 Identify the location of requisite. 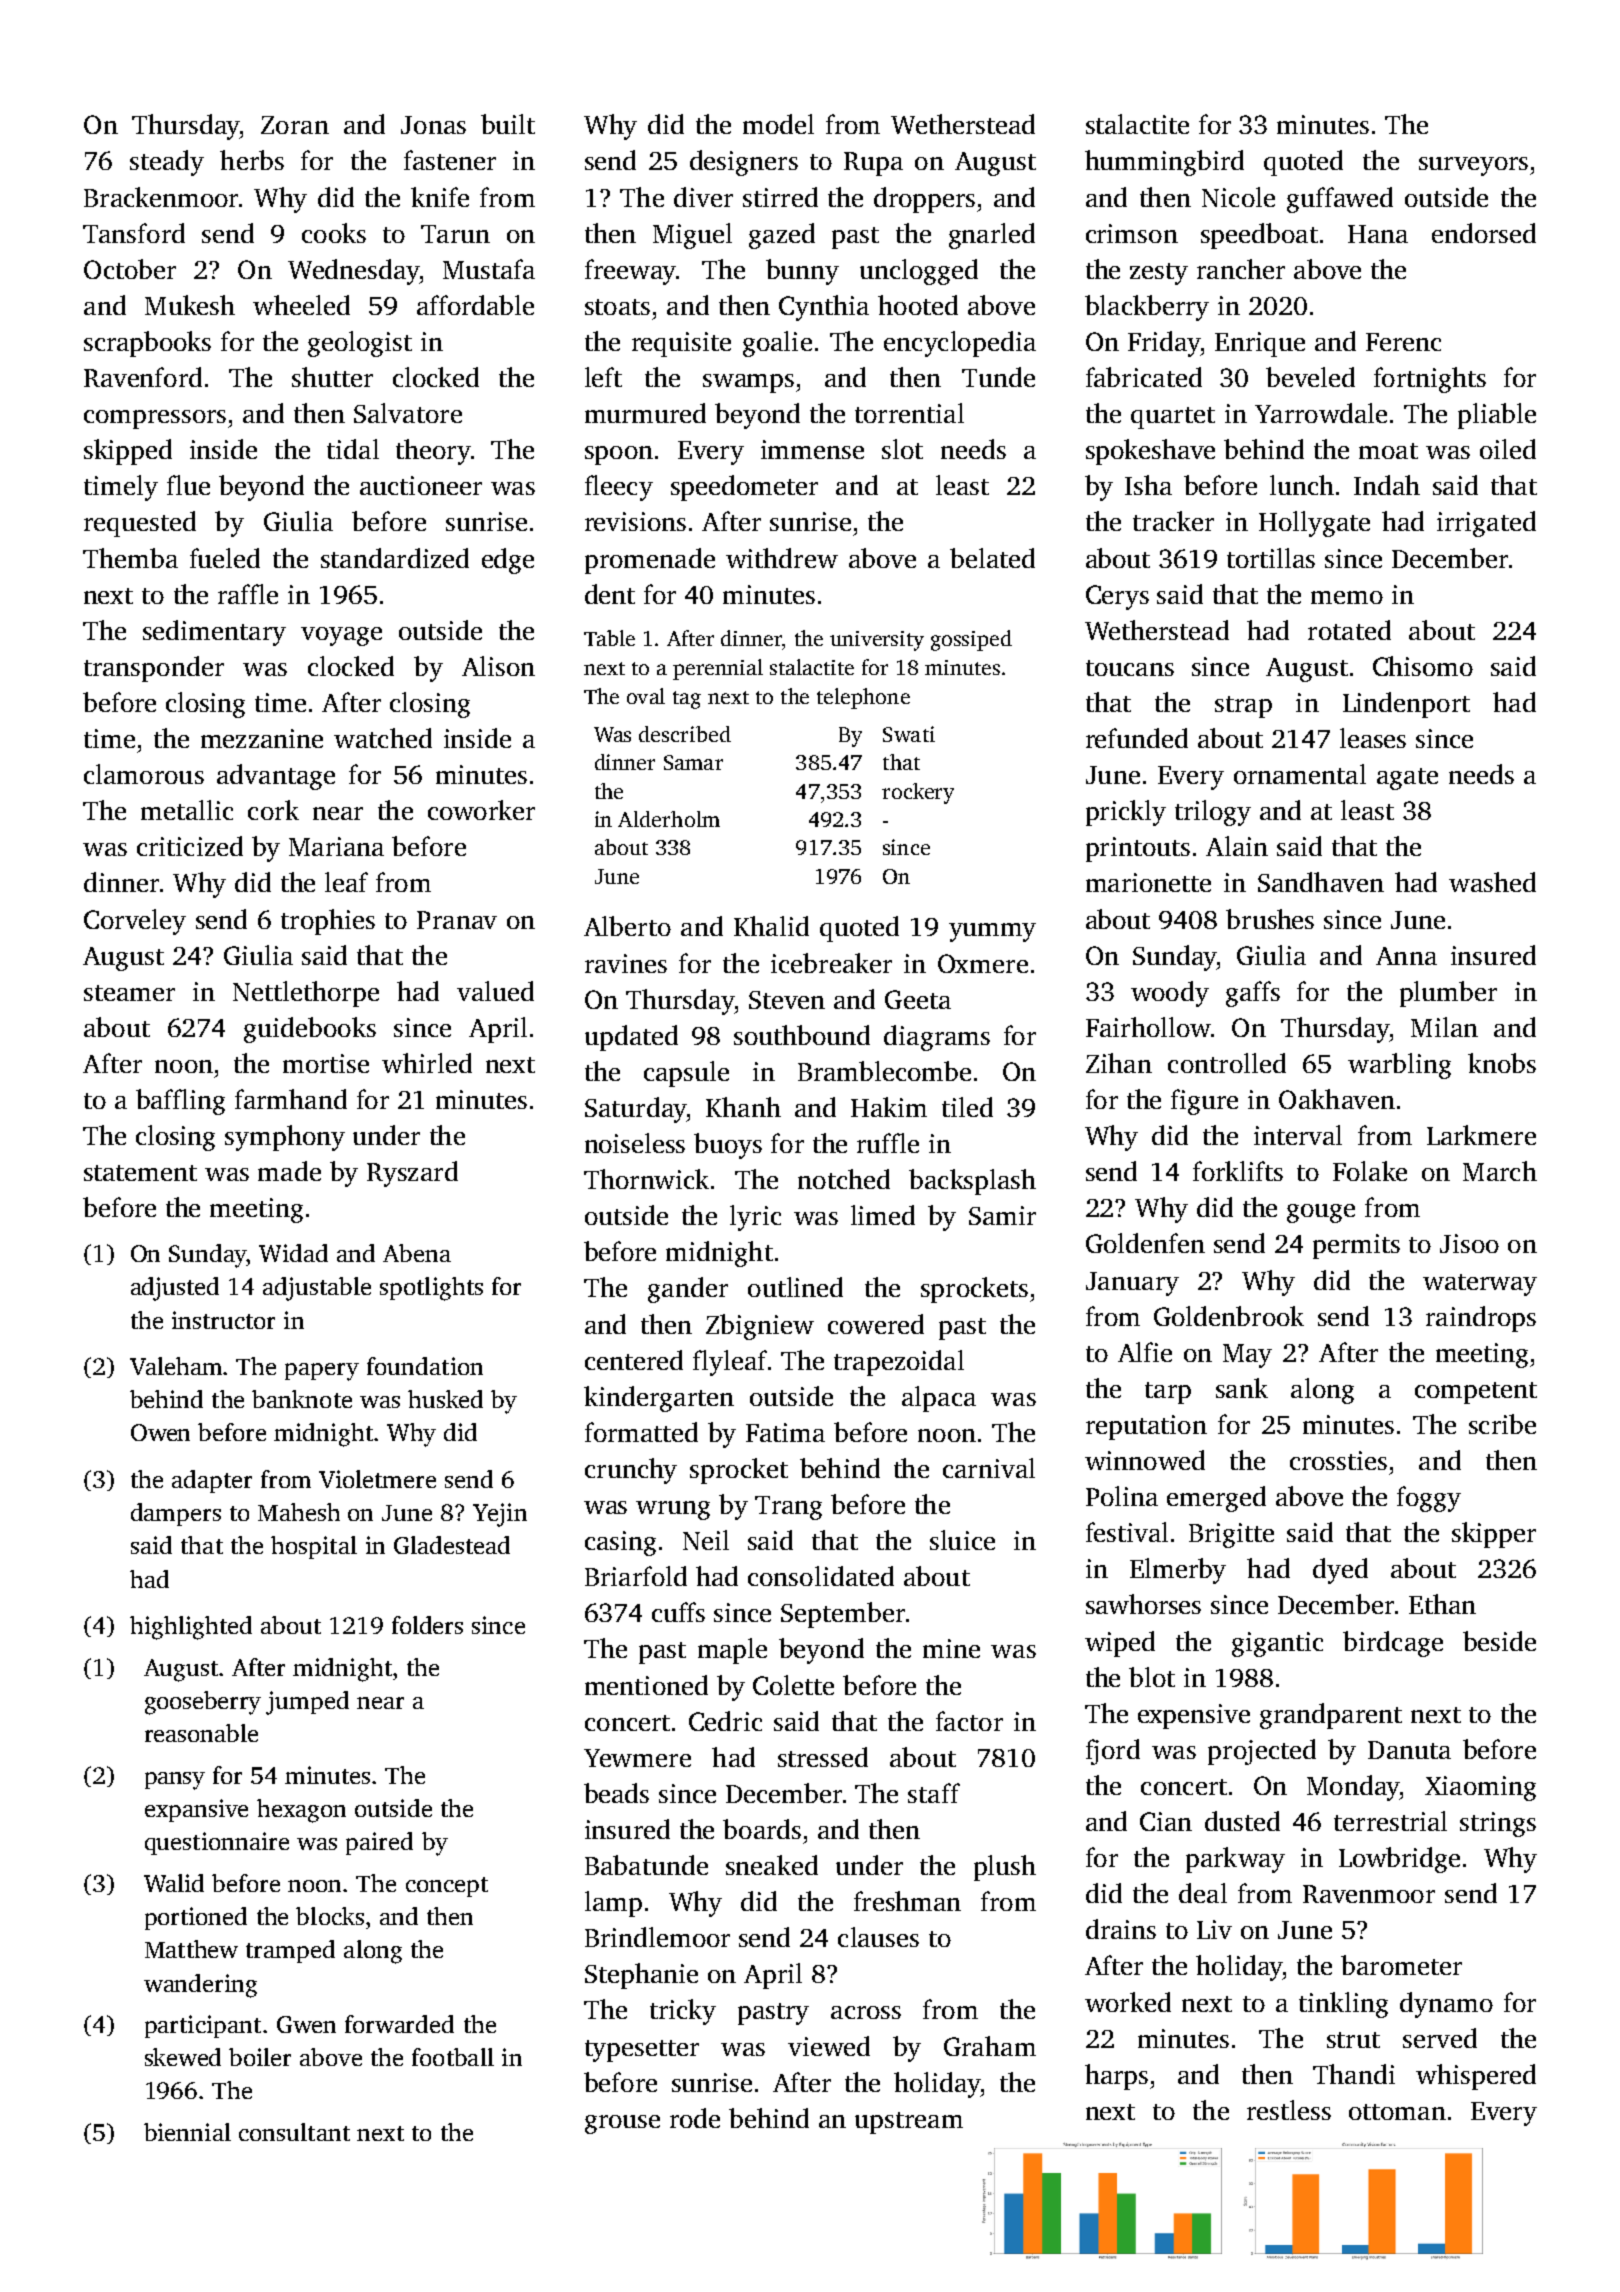
(681, 344).
